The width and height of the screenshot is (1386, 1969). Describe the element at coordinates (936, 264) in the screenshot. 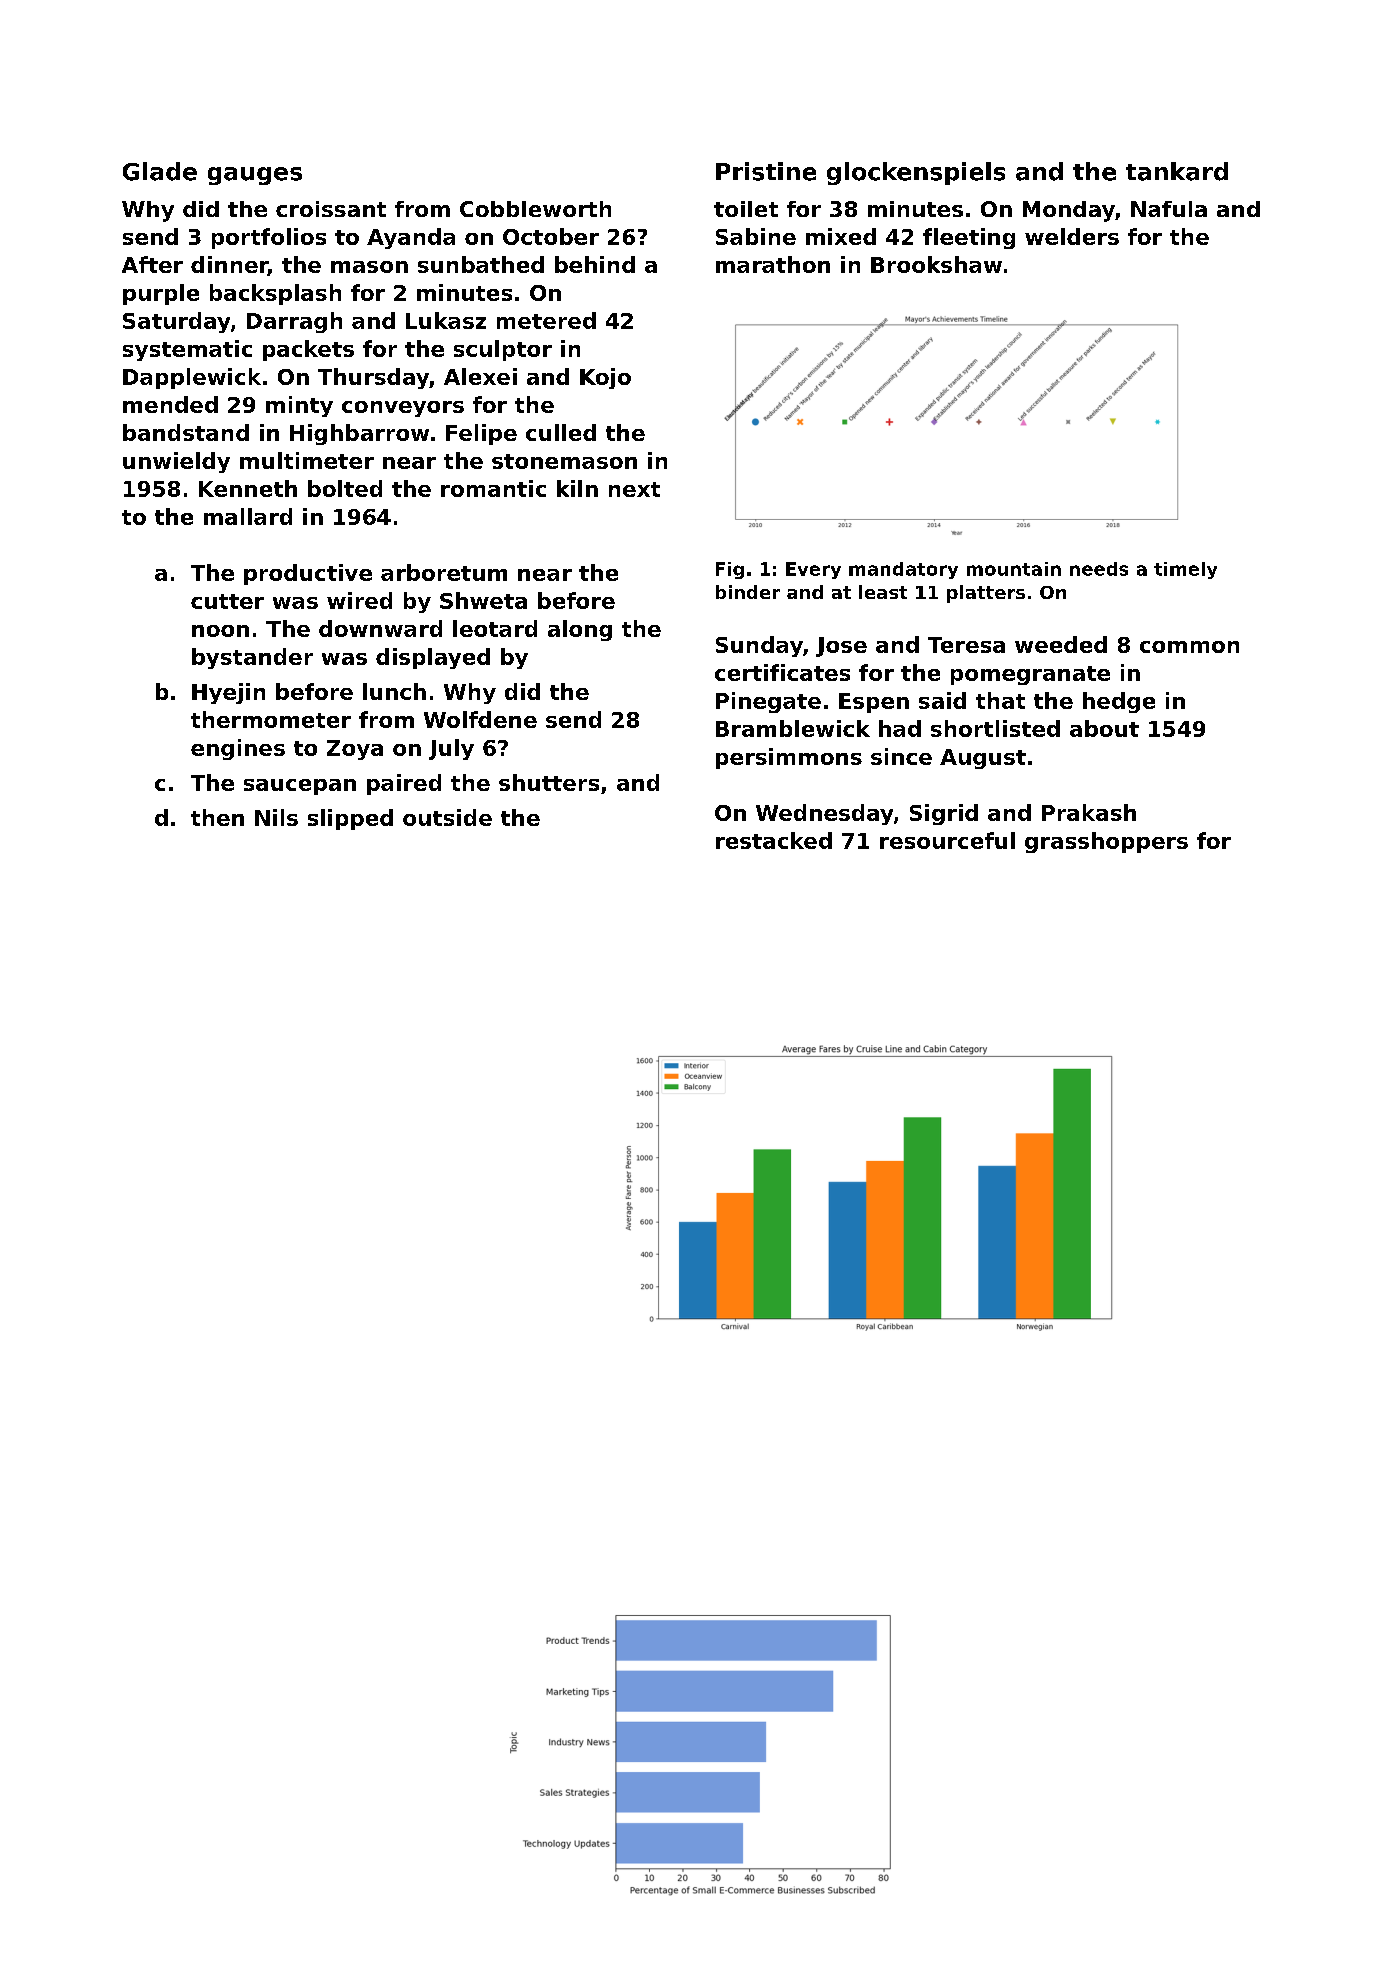

I see `Brookshaw` at that location.
